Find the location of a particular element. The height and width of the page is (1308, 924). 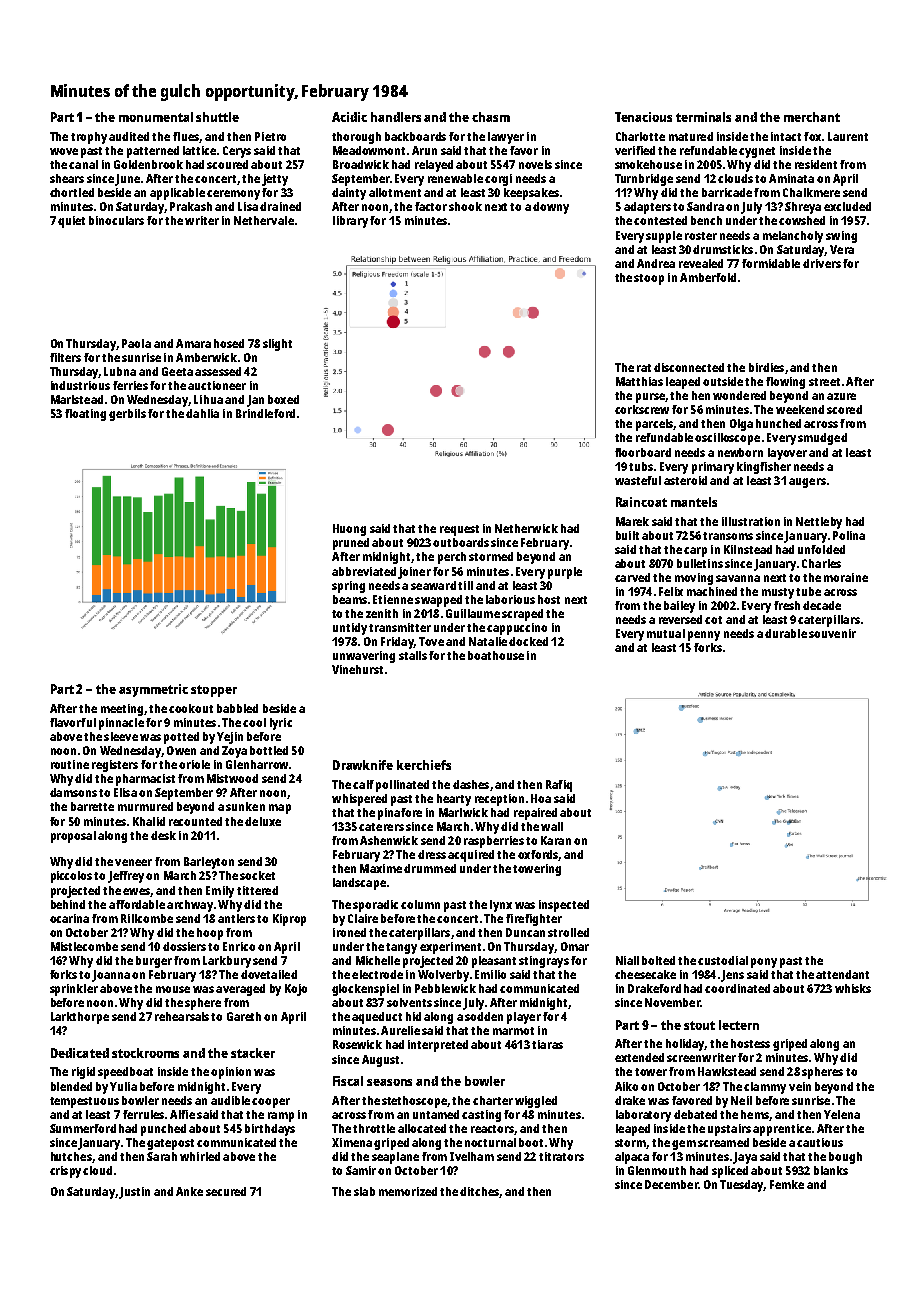

handlers is located at coordinates (396, 117).
